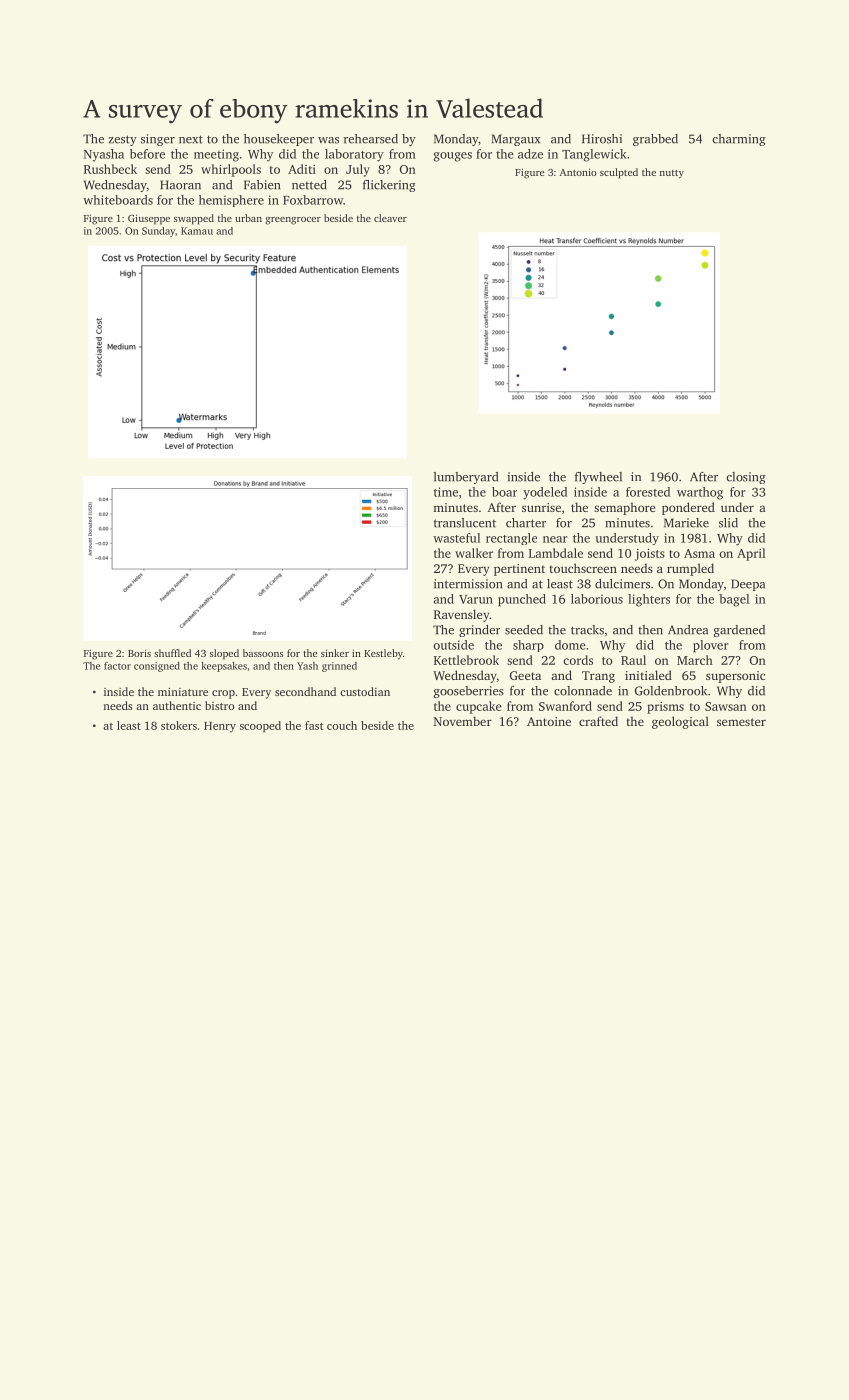 This page has width=849, height=1400. What do you see at coordinates (197, 231) in the page?
I see `Kamau` at bounding box center [197, 231].
